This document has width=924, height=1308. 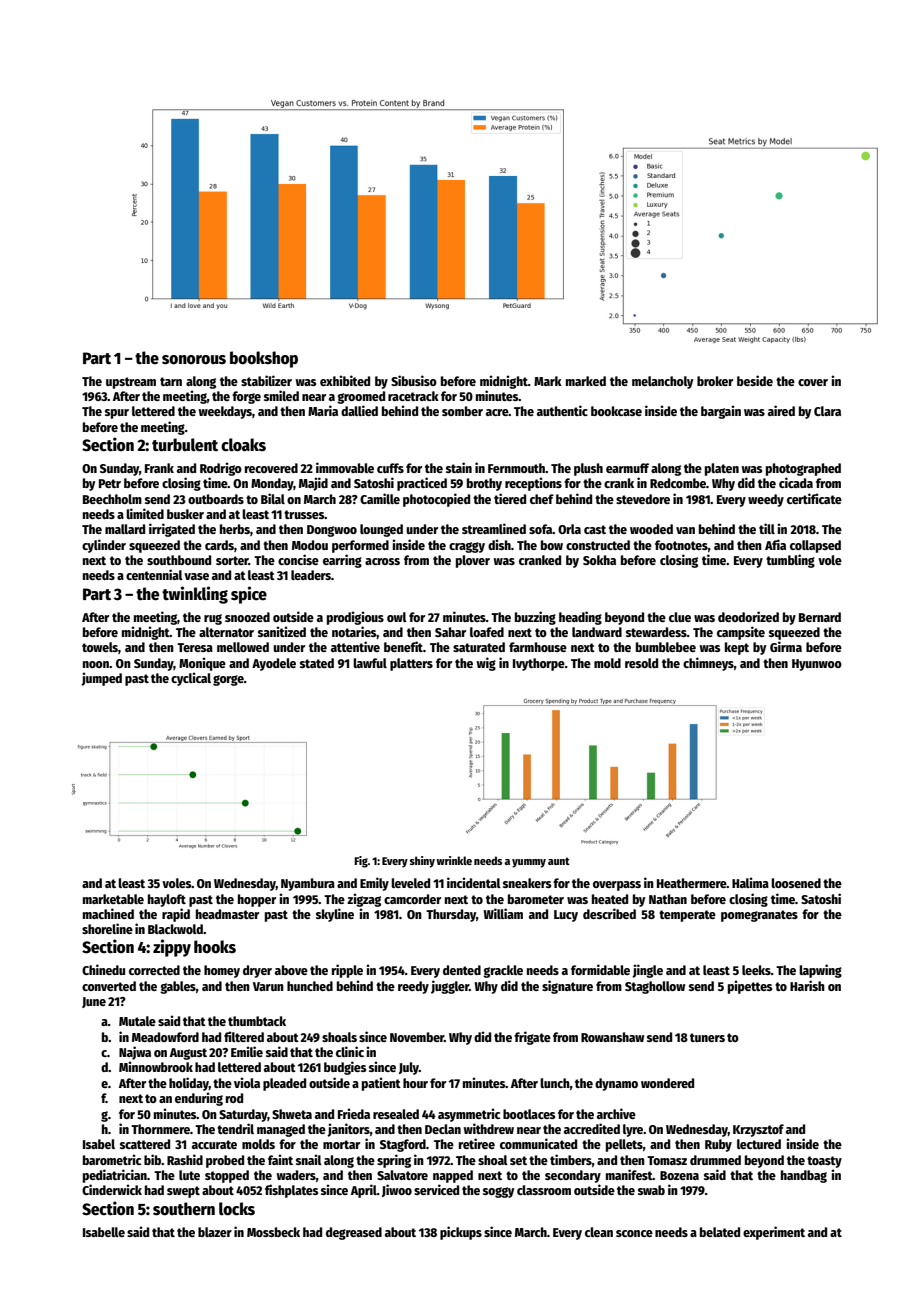 I want to click on spur, so click(x=117, y=414).
